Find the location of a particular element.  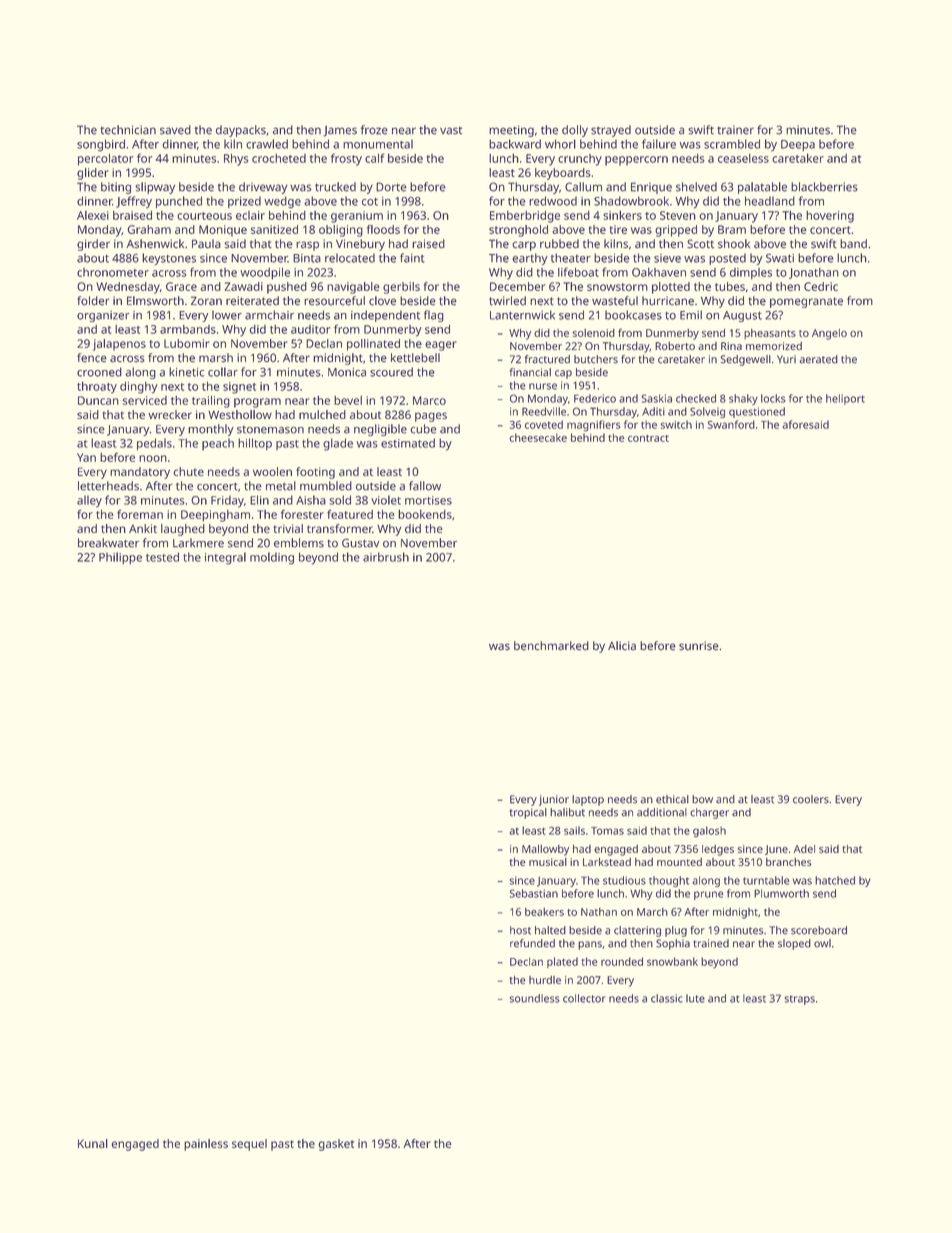

kettlebell is located at coordinates (415, 358).
